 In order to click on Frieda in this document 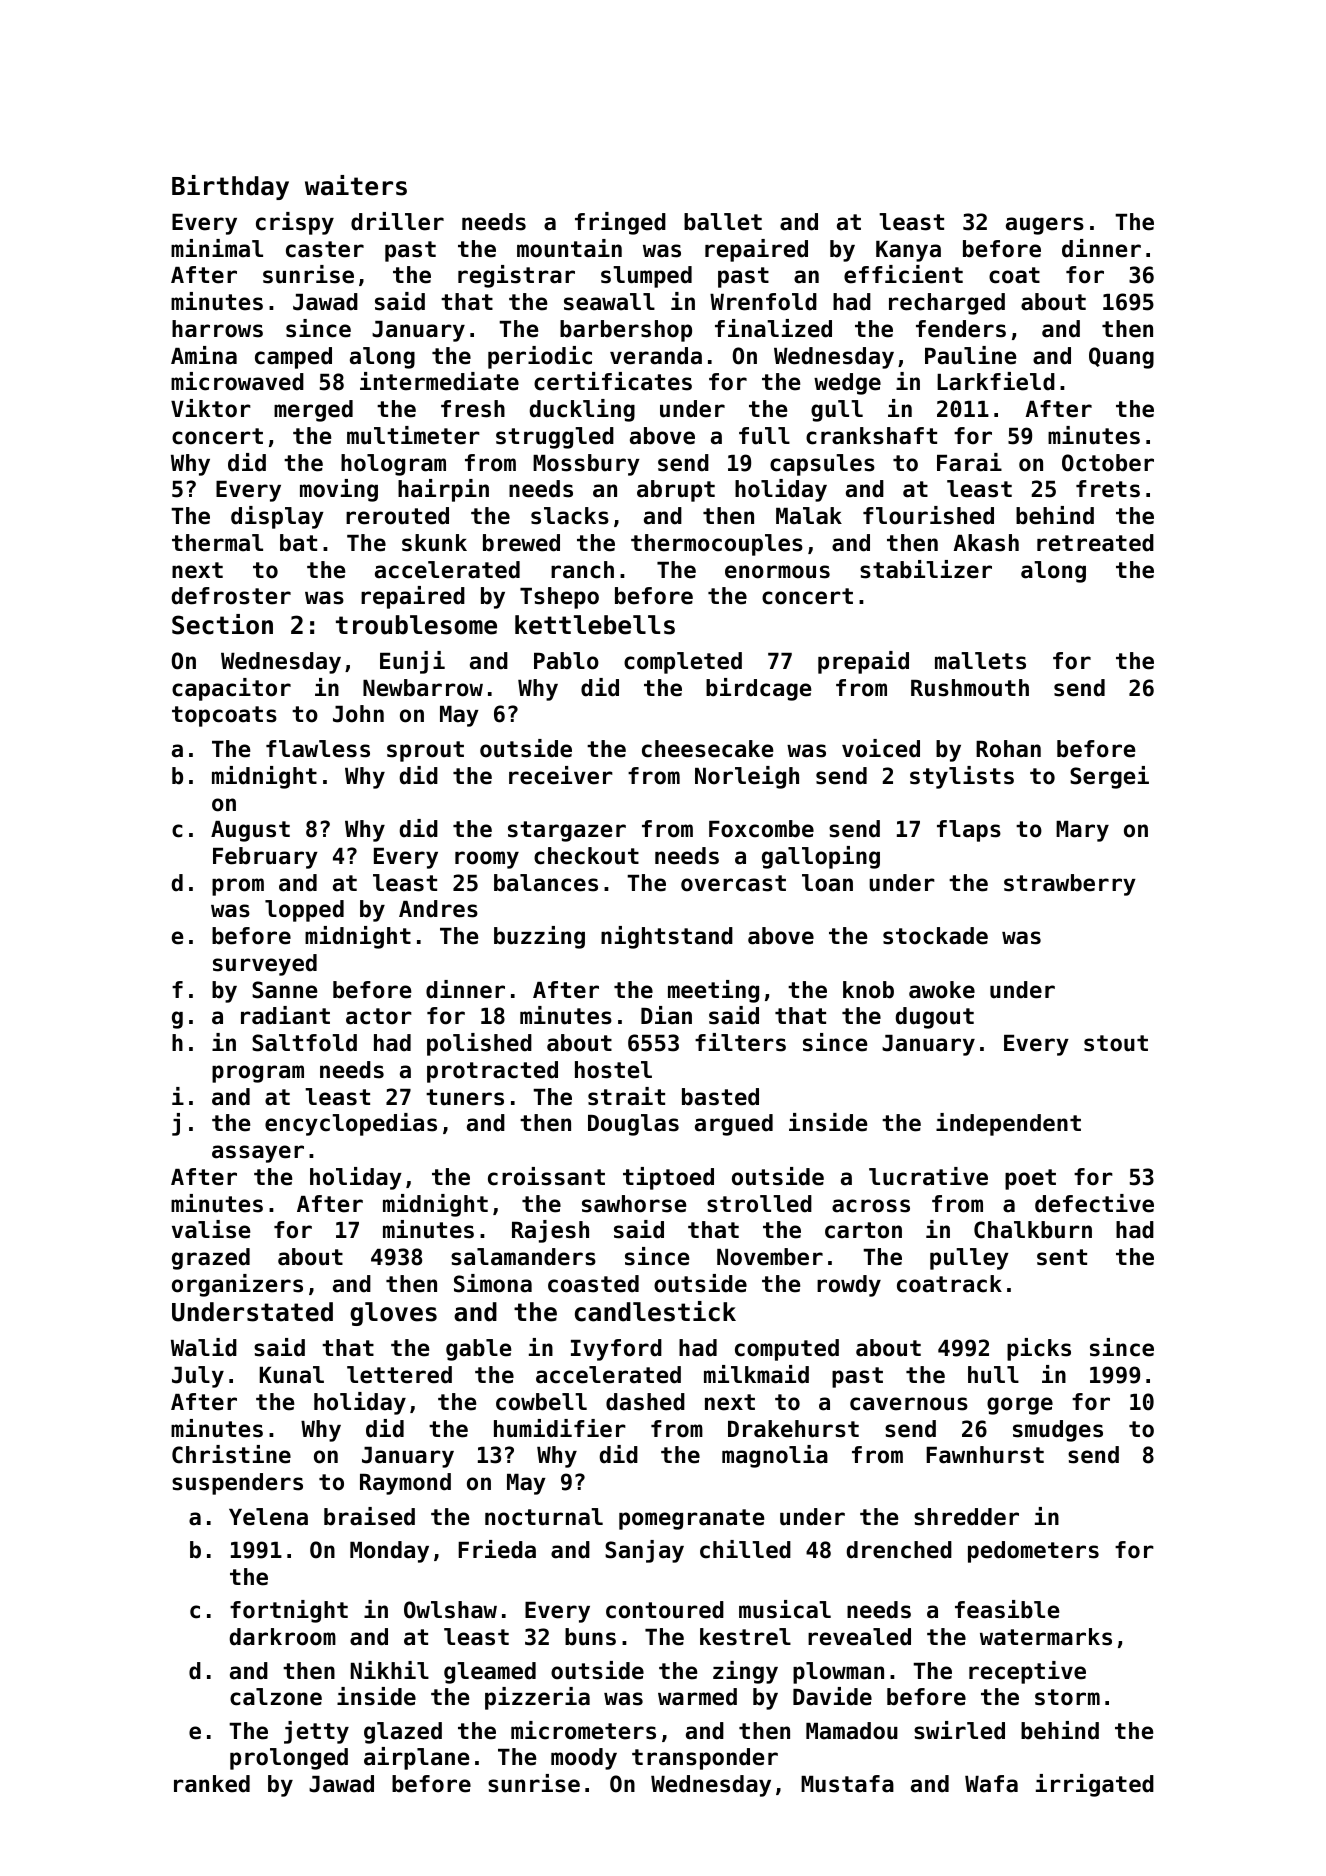, I will do `click(497, 1549)`.
